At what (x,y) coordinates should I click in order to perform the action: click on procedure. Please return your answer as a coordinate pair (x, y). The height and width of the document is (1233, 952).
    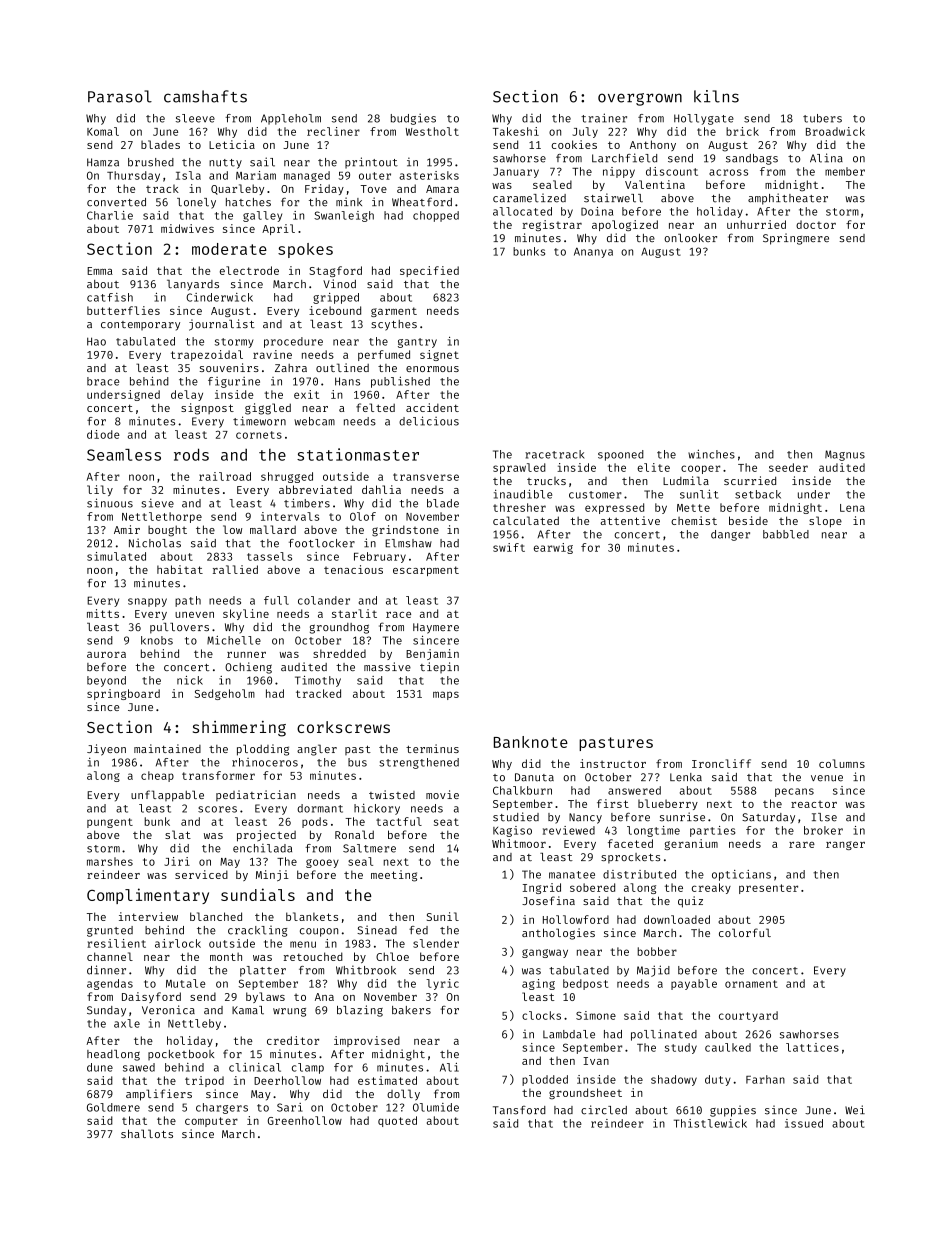
    Looking at the image, I should click on (293, 342).
